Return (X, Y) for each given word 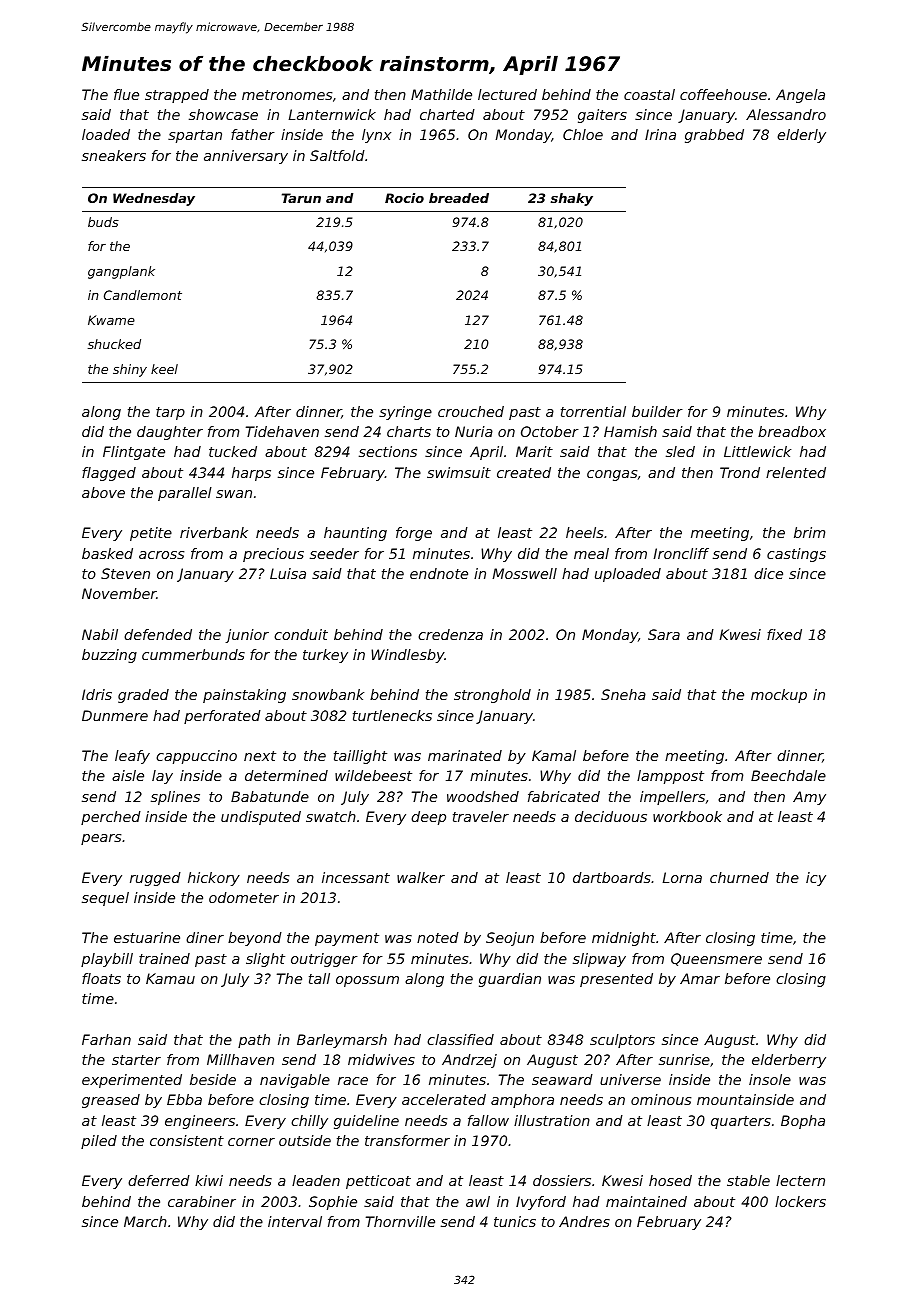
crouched (471, 411)
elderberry (789, 1061)
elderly (801, 136)
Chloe (583, 134)
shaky (572, 199)
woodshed (483, 796)
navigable (295, 1081)
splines (175, 798)
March (145, 1221)
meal (591, 553)
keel (164, 369)
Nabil (100, 634)
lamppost (670, 777)
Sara (664, 634)
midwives (381, 1059)
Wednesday (154, 199)
